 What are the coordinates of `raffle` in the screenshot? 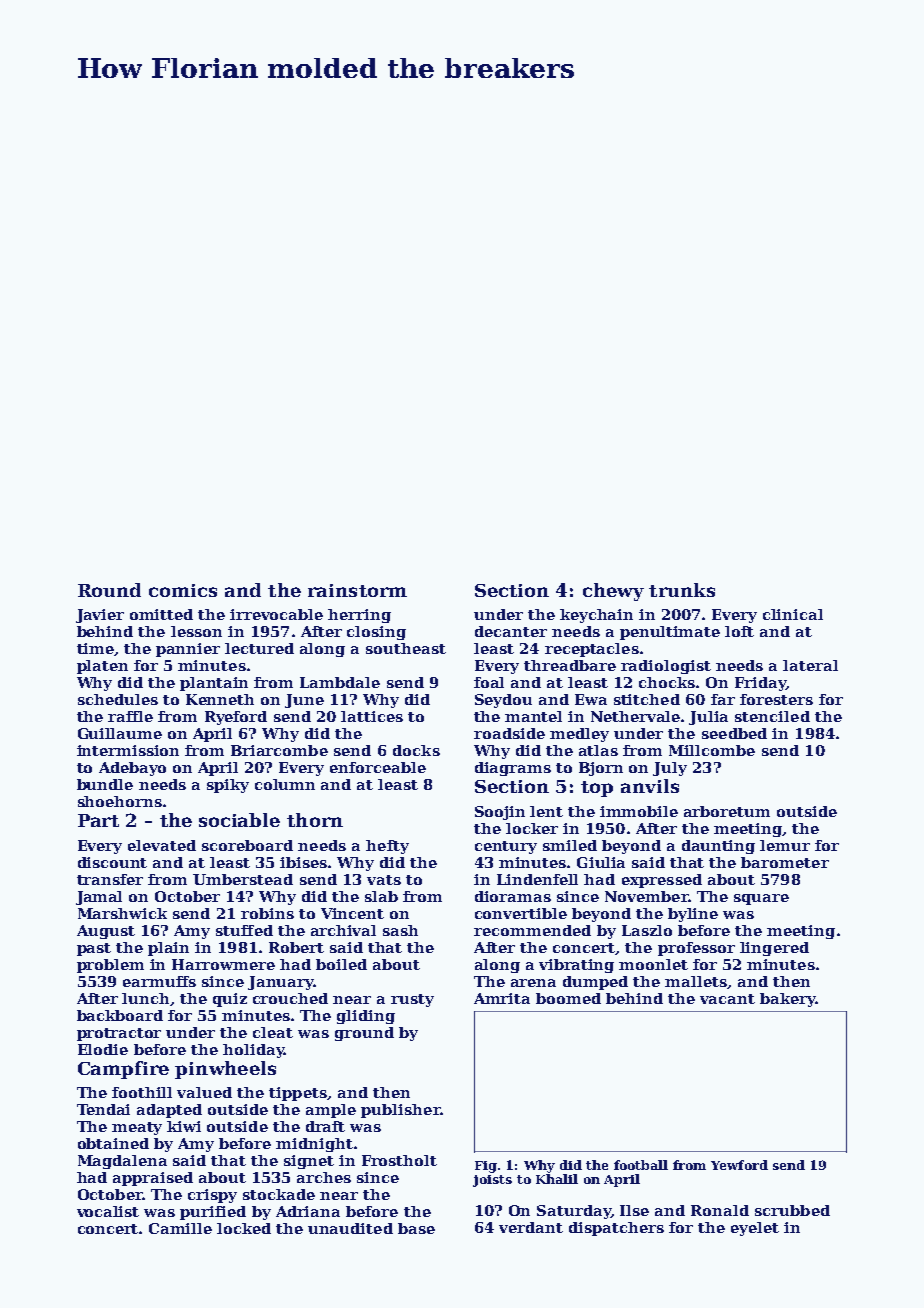 It's located at (130, 716).
